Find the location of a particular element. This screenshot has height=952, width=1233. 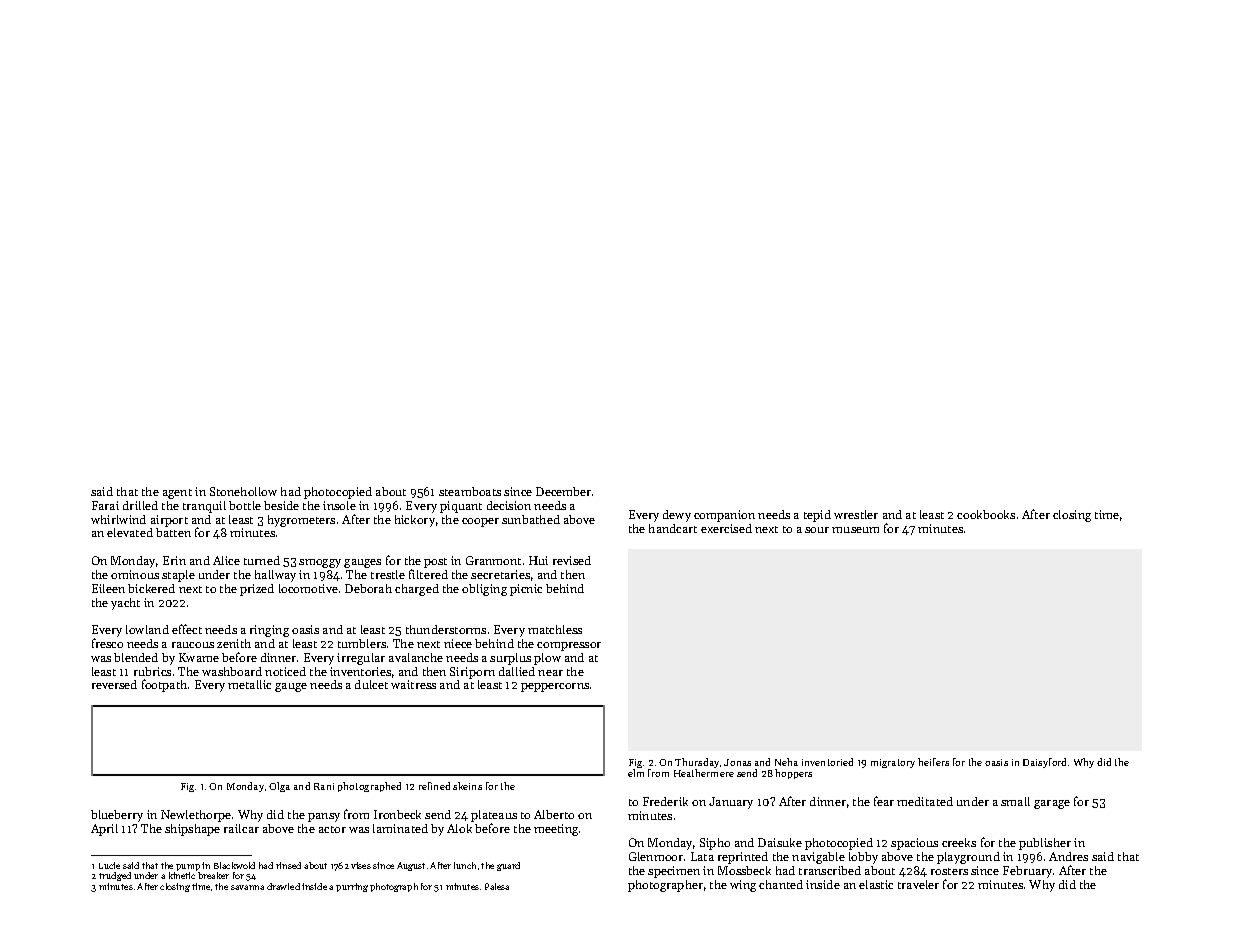

near is located at coordinates (550, 673).
